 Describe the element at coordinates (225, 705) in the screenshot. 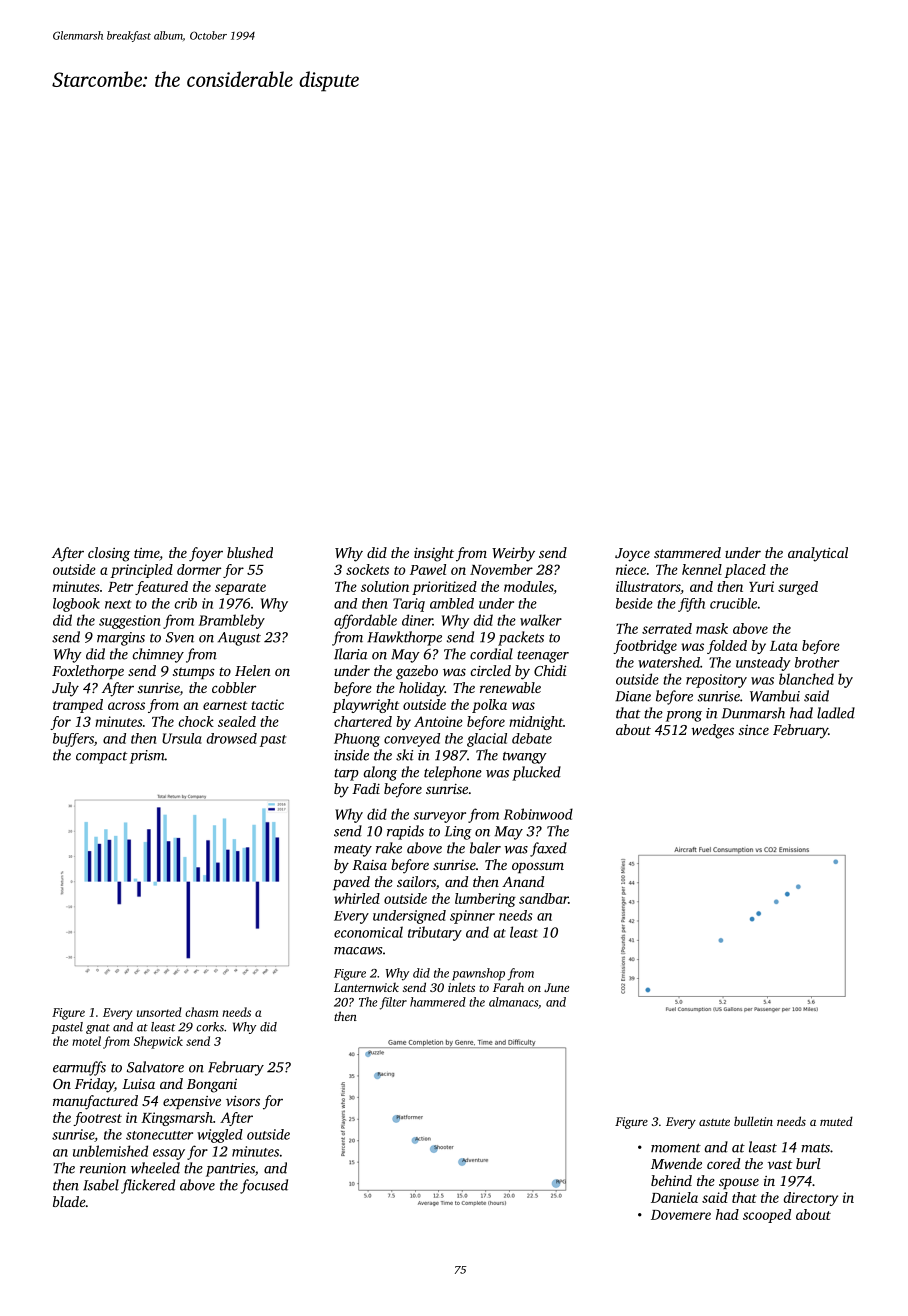

I see `earnest` at that location.
